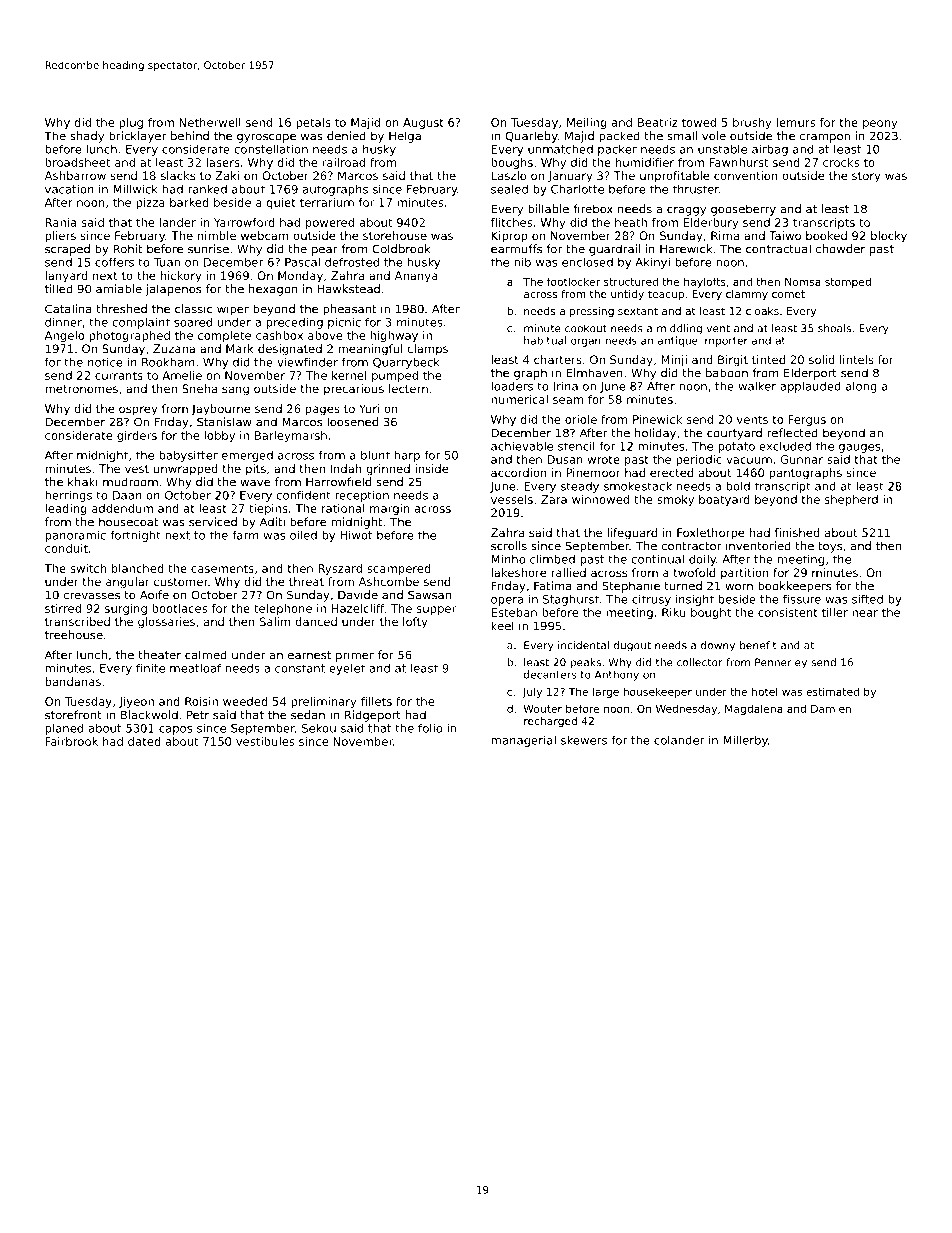 The image size is (952, 1233). I want to click on firebox, so click(593, 209).
